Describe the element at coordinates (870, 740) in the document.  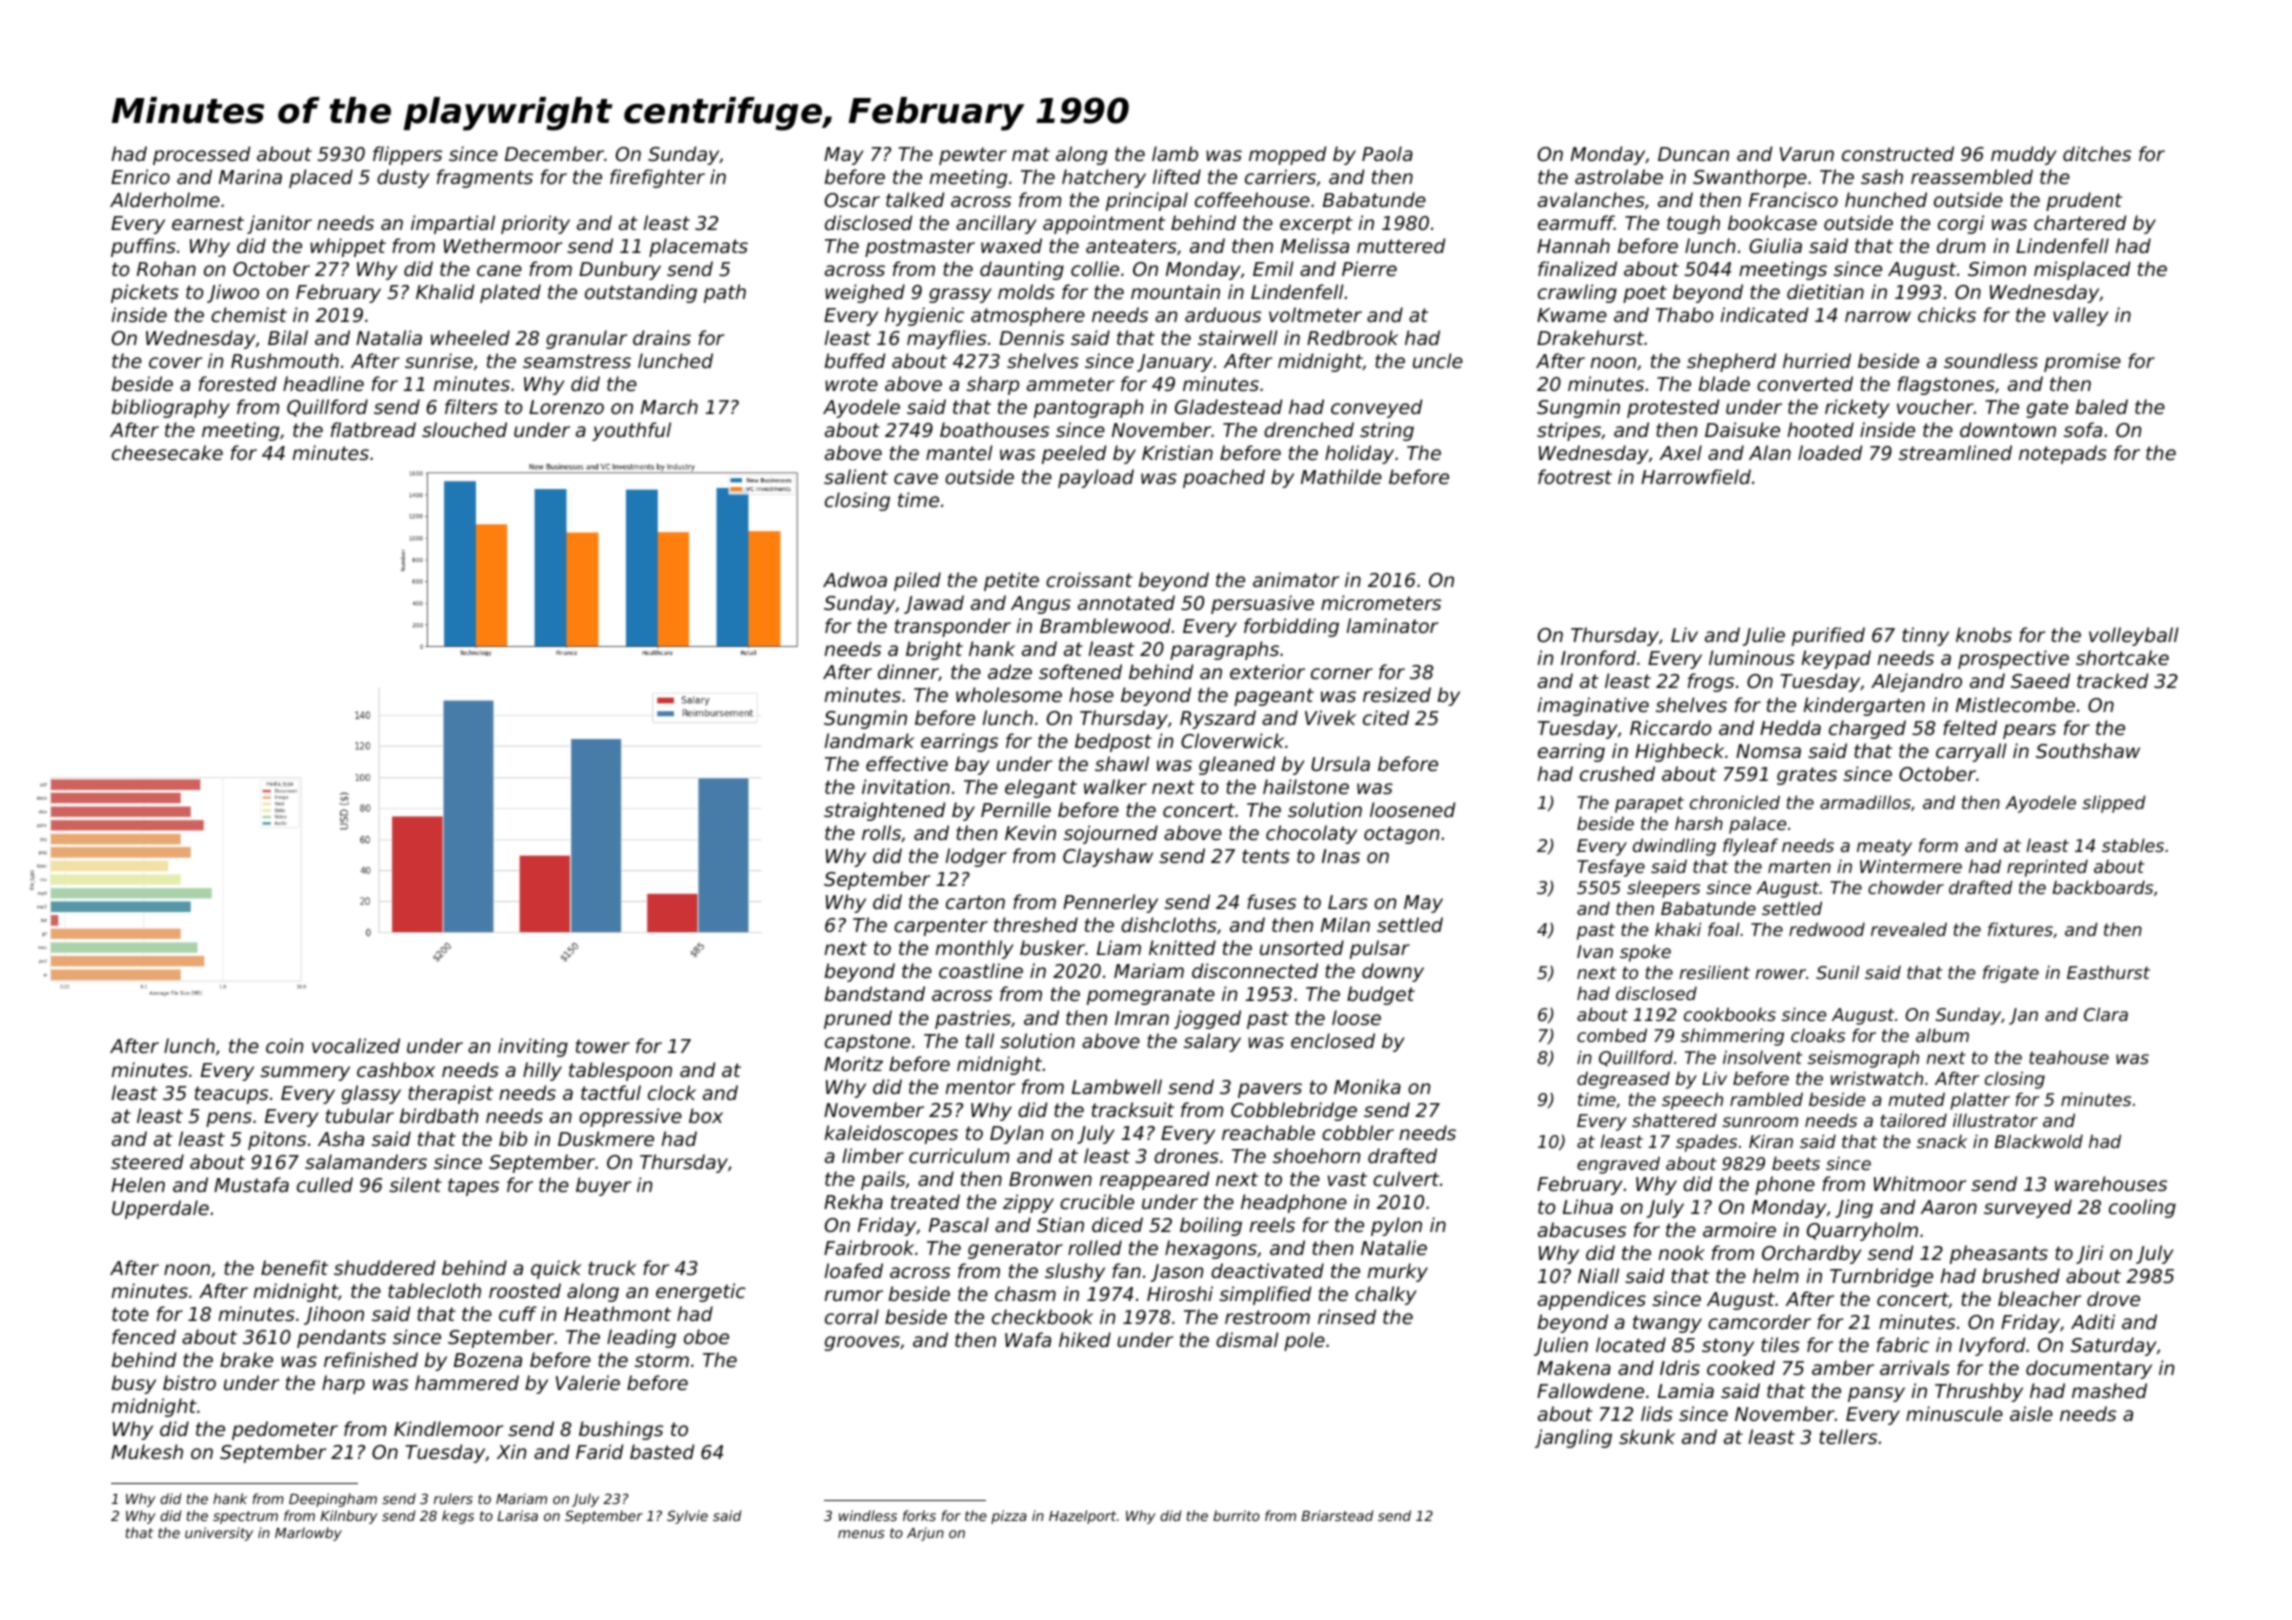
I see `landmark` at that location.
